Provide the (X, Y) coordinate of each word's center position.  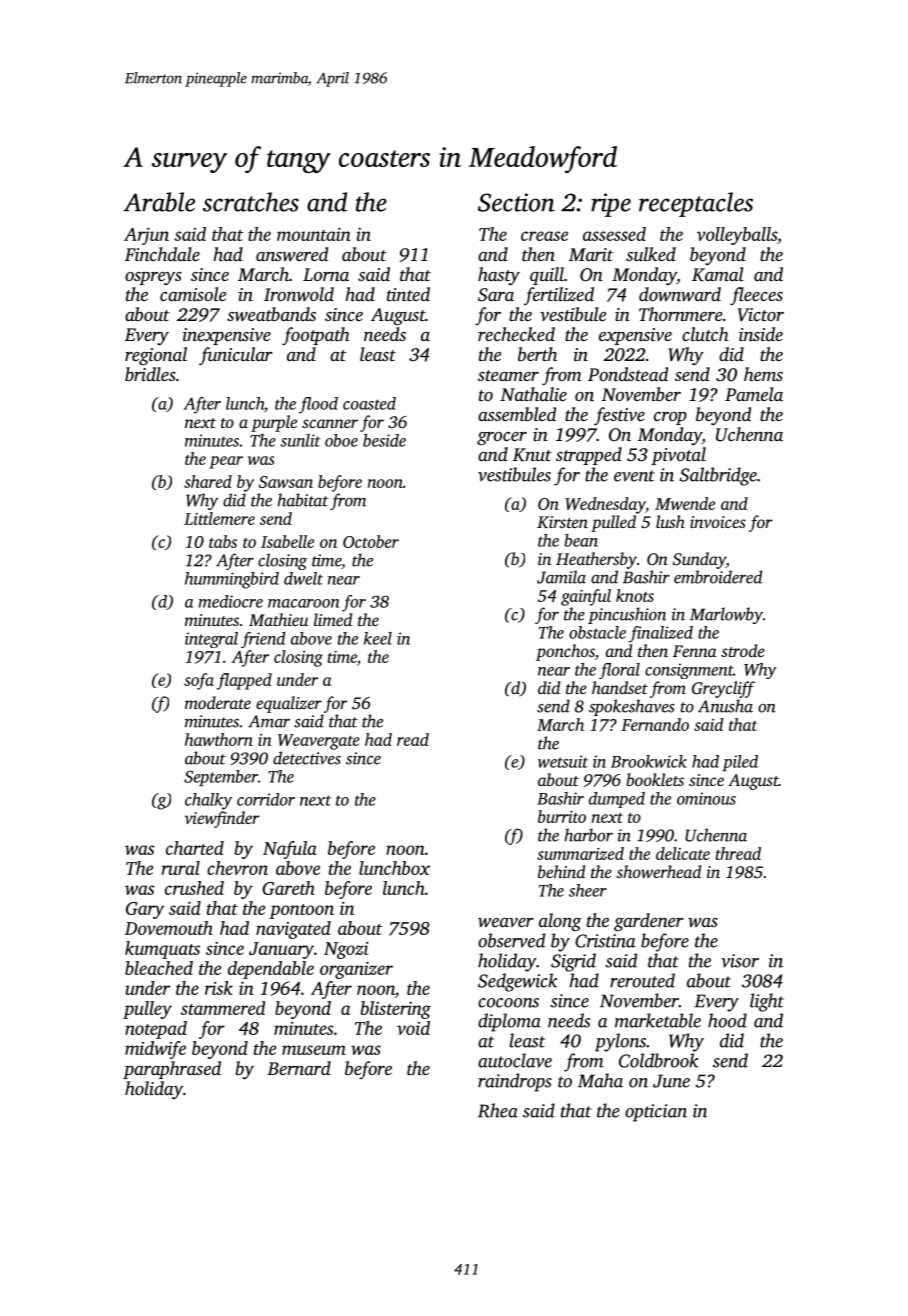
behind (561, 871)
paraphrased (172, 1070)
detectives (307, 758)
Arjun (146, 236)
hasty (499, 276)
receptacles (696, 204)
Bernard (299, 1068)
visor (740, 961)
